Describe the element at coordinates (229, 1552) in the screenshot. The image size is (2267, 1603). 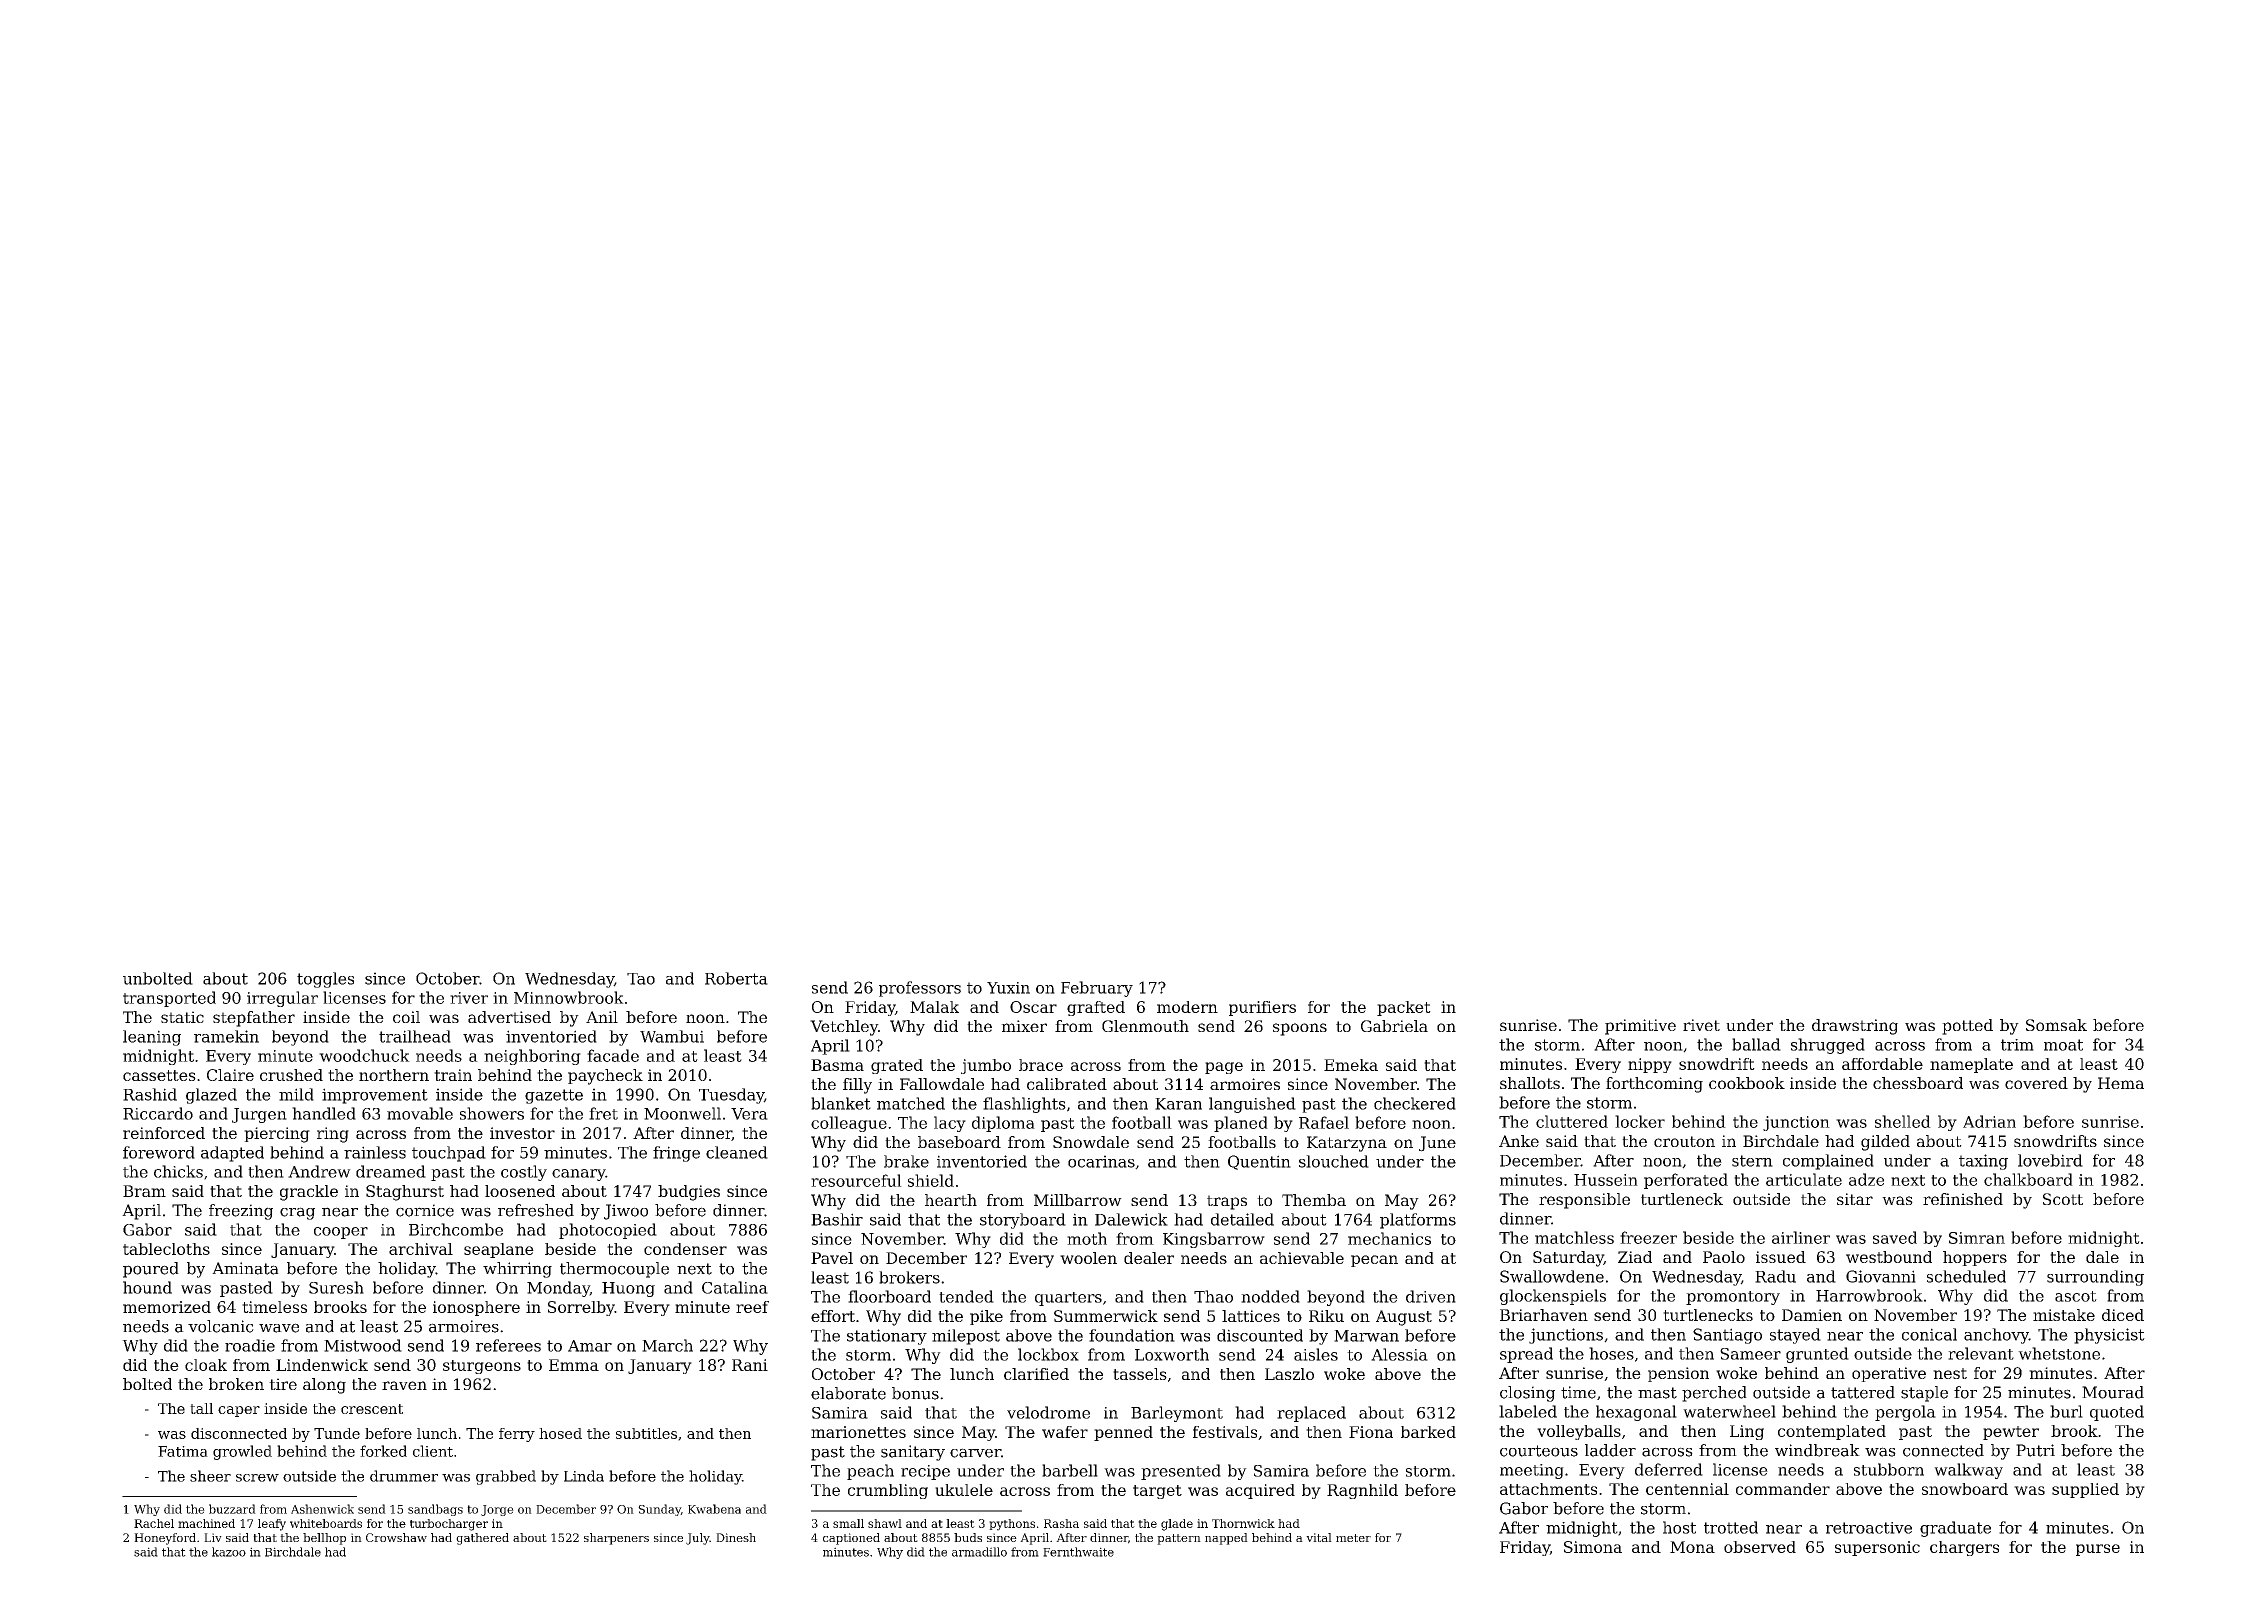
I see `kazoo` at that location.
